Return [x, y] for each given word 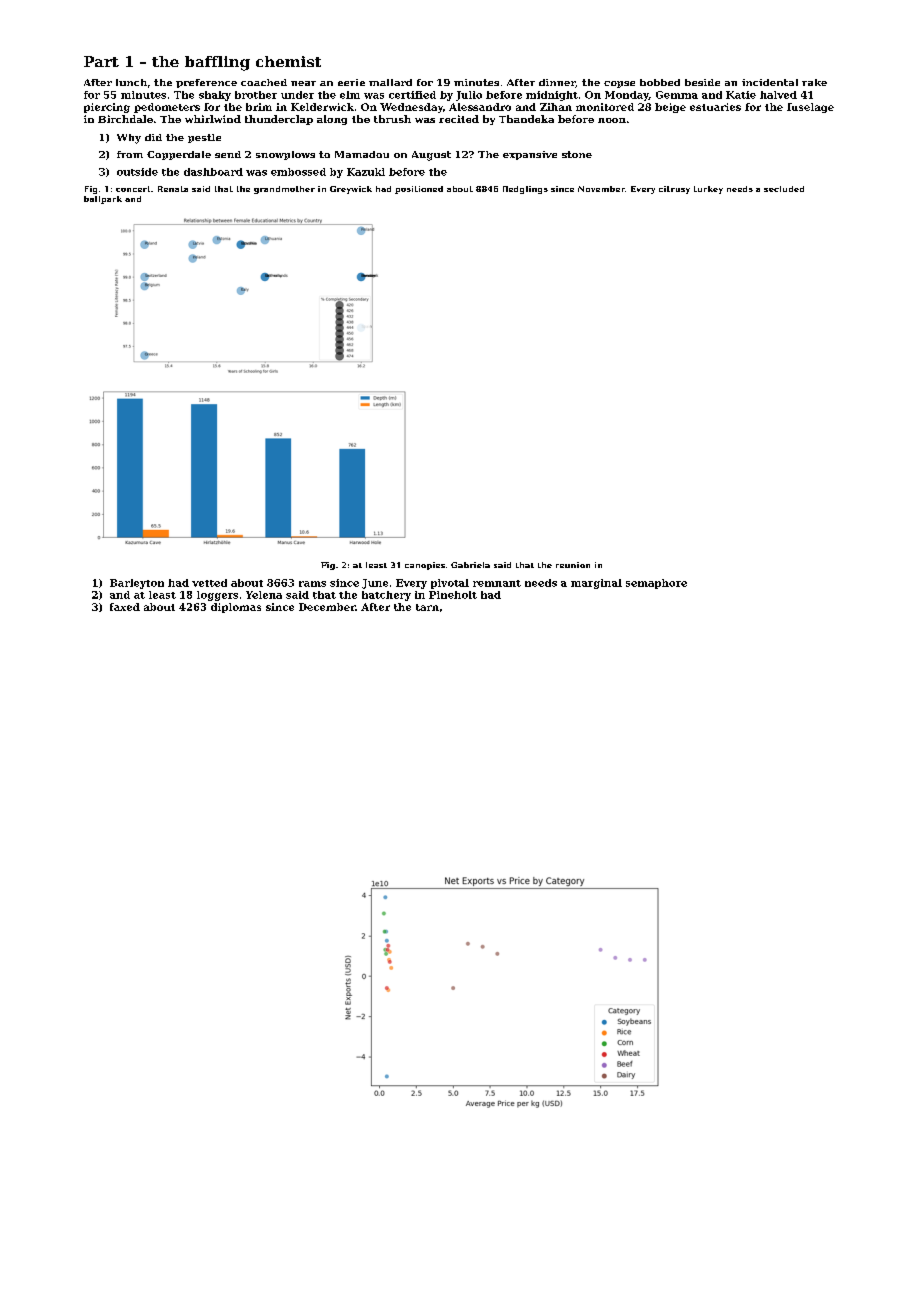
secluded [784, 189]
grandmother [284, 190]
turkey [708, 190]
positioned [419, 190]
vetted [209, 583]
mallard [390, 82]
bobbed [660, 82]
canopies [425, 566]
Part [101, 61]
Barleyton [137, 584]
